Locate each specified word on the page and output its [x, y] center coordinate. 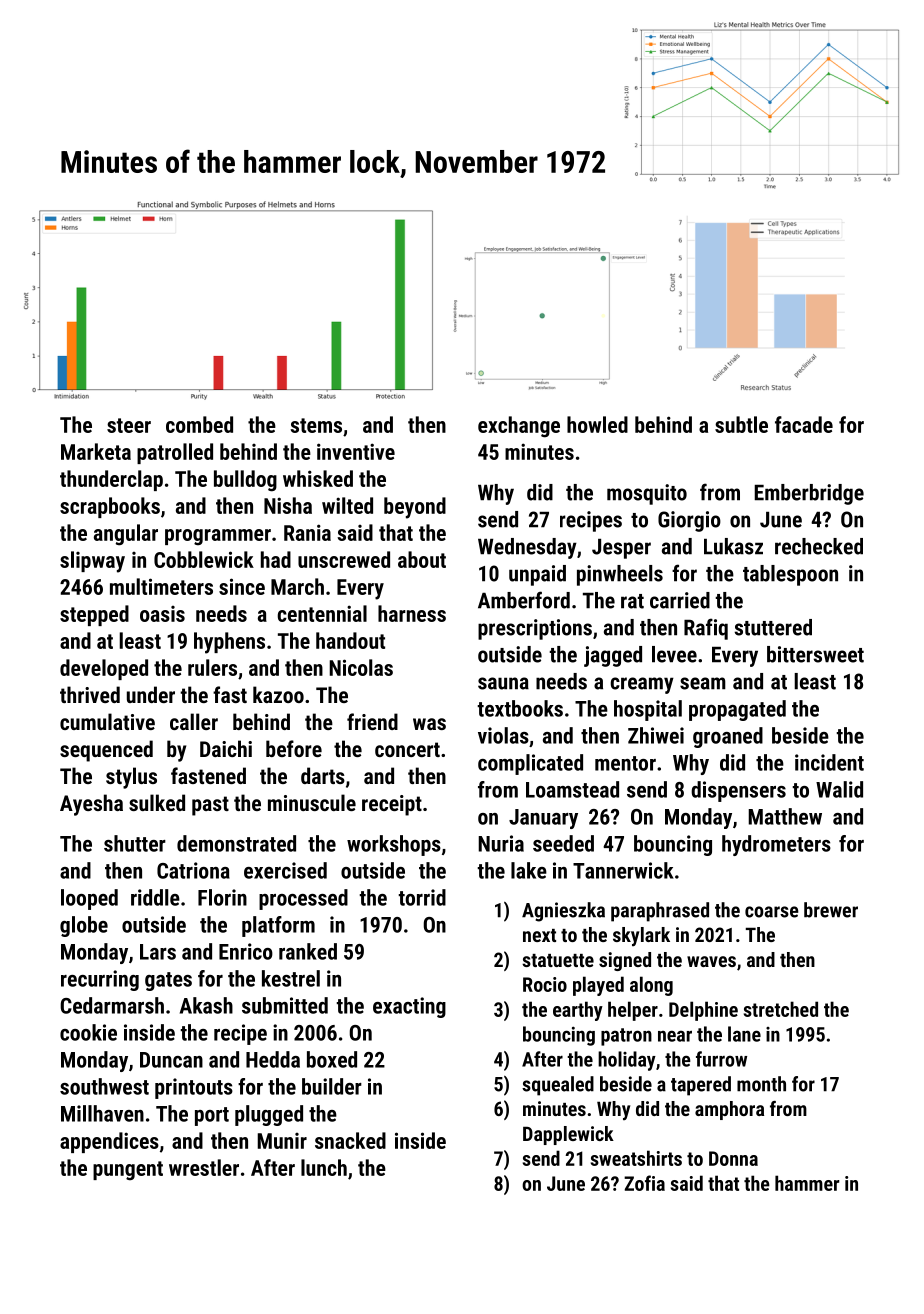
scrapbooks [110, 507]
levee [674, 654]
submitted [285, 1005]
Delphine [703, 1011]
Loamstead [572, 789]
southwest [104, 1086]
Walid [839, 789]
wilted [347, 505]
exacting [409, 1007]
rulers [212, 667]
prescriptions [535, 629]
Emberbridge [809, 494]
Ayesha [91, 805]
